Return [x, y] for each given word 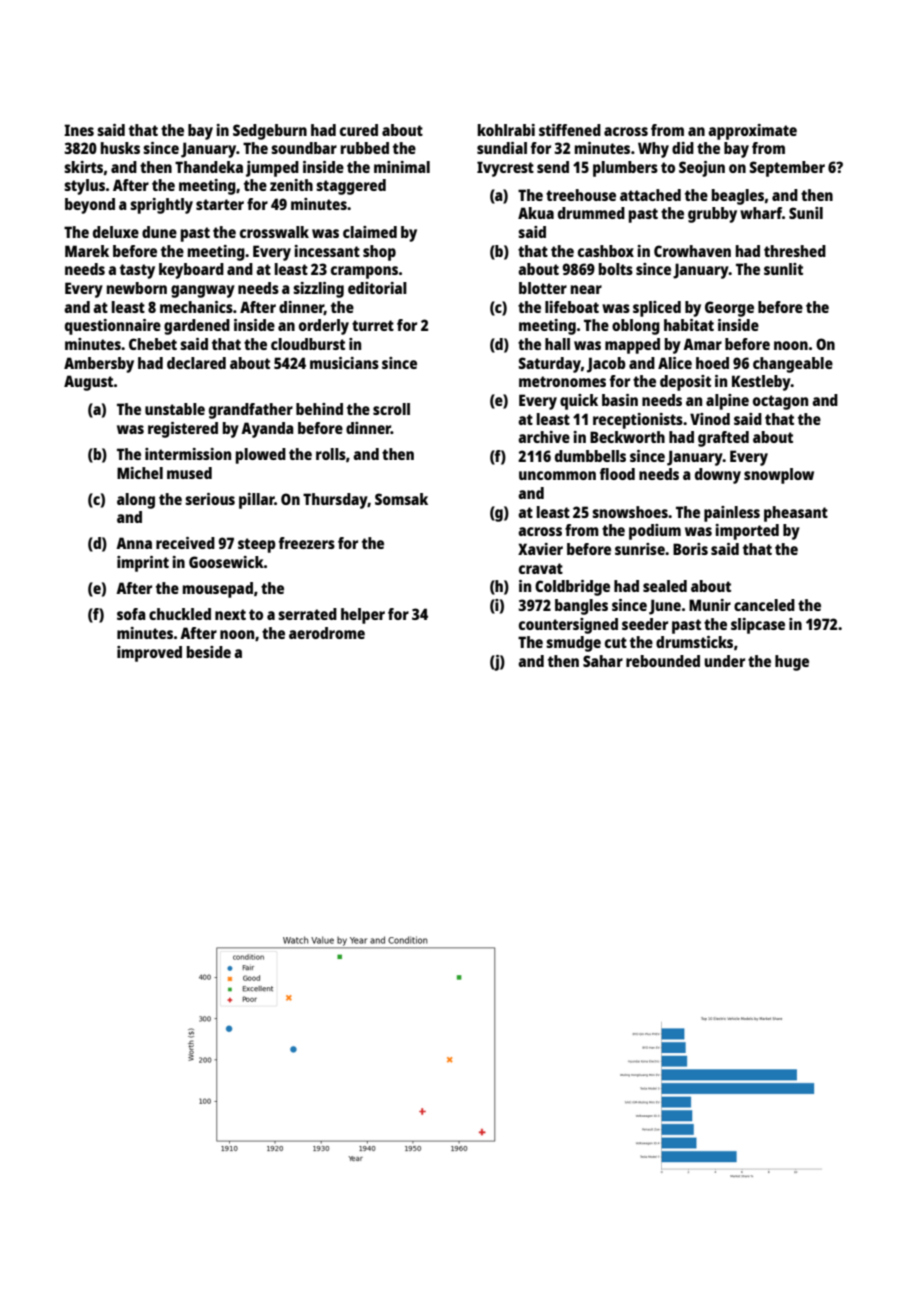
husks [120, 148]
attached [650, 195]
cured [359, 130]
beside [209, 652]
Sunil [806, 213]
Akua [536, 213]
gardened [197, 327]
